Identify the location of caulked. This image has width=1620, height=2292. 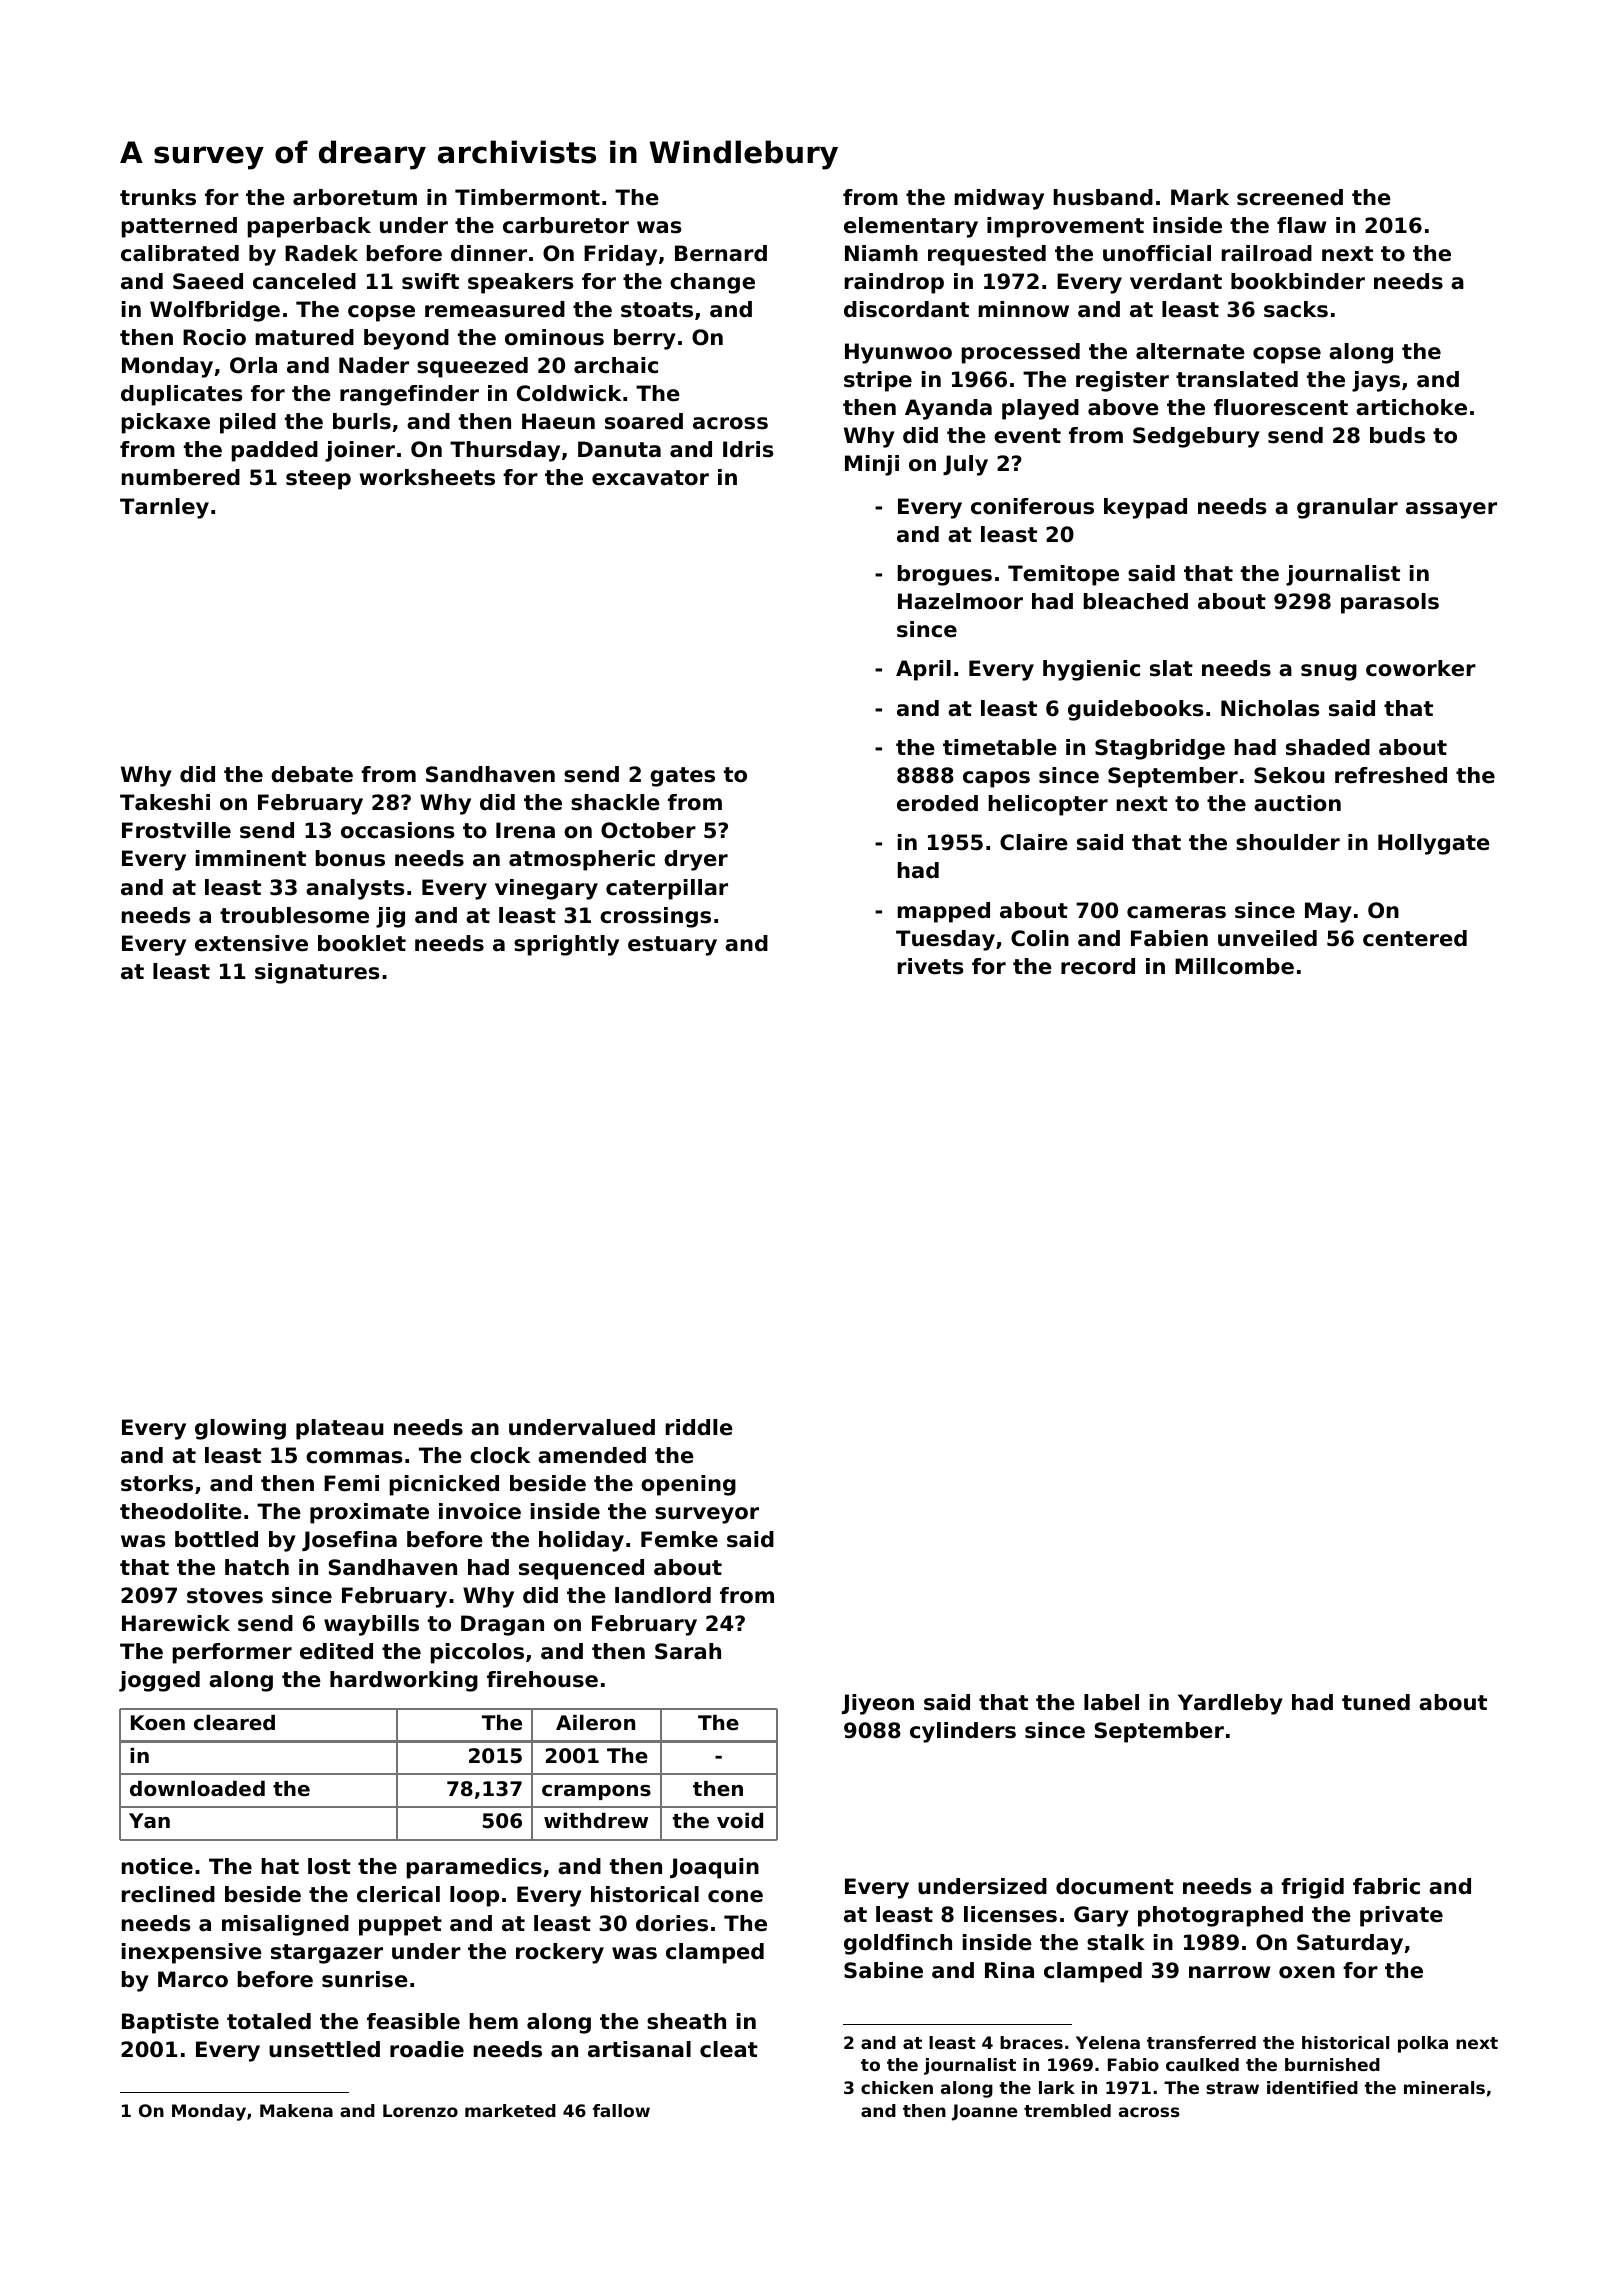
(1202, 2064).
